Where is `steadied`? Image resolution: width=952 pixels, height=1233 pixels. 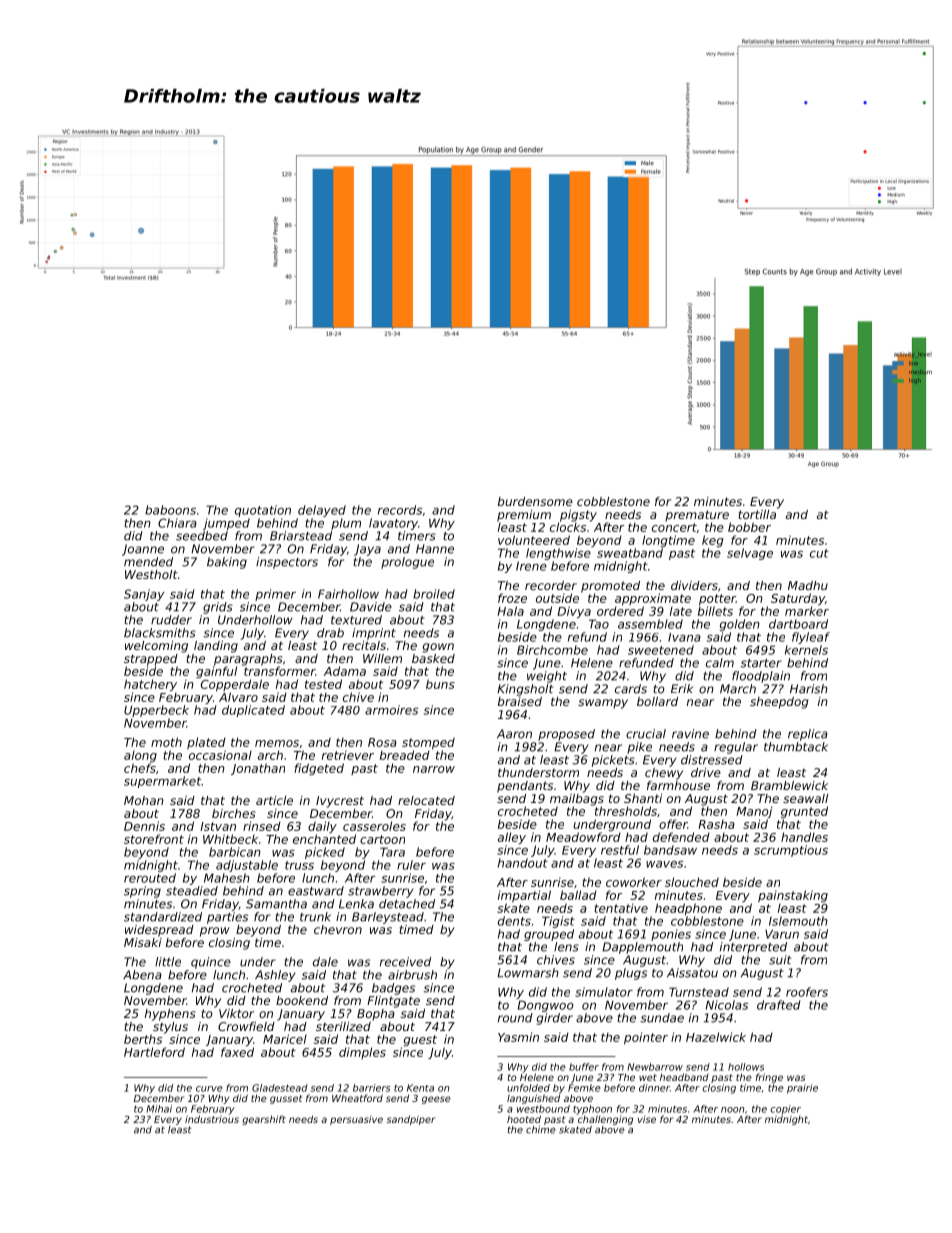
steadied is located at coordinates (192, 891).
